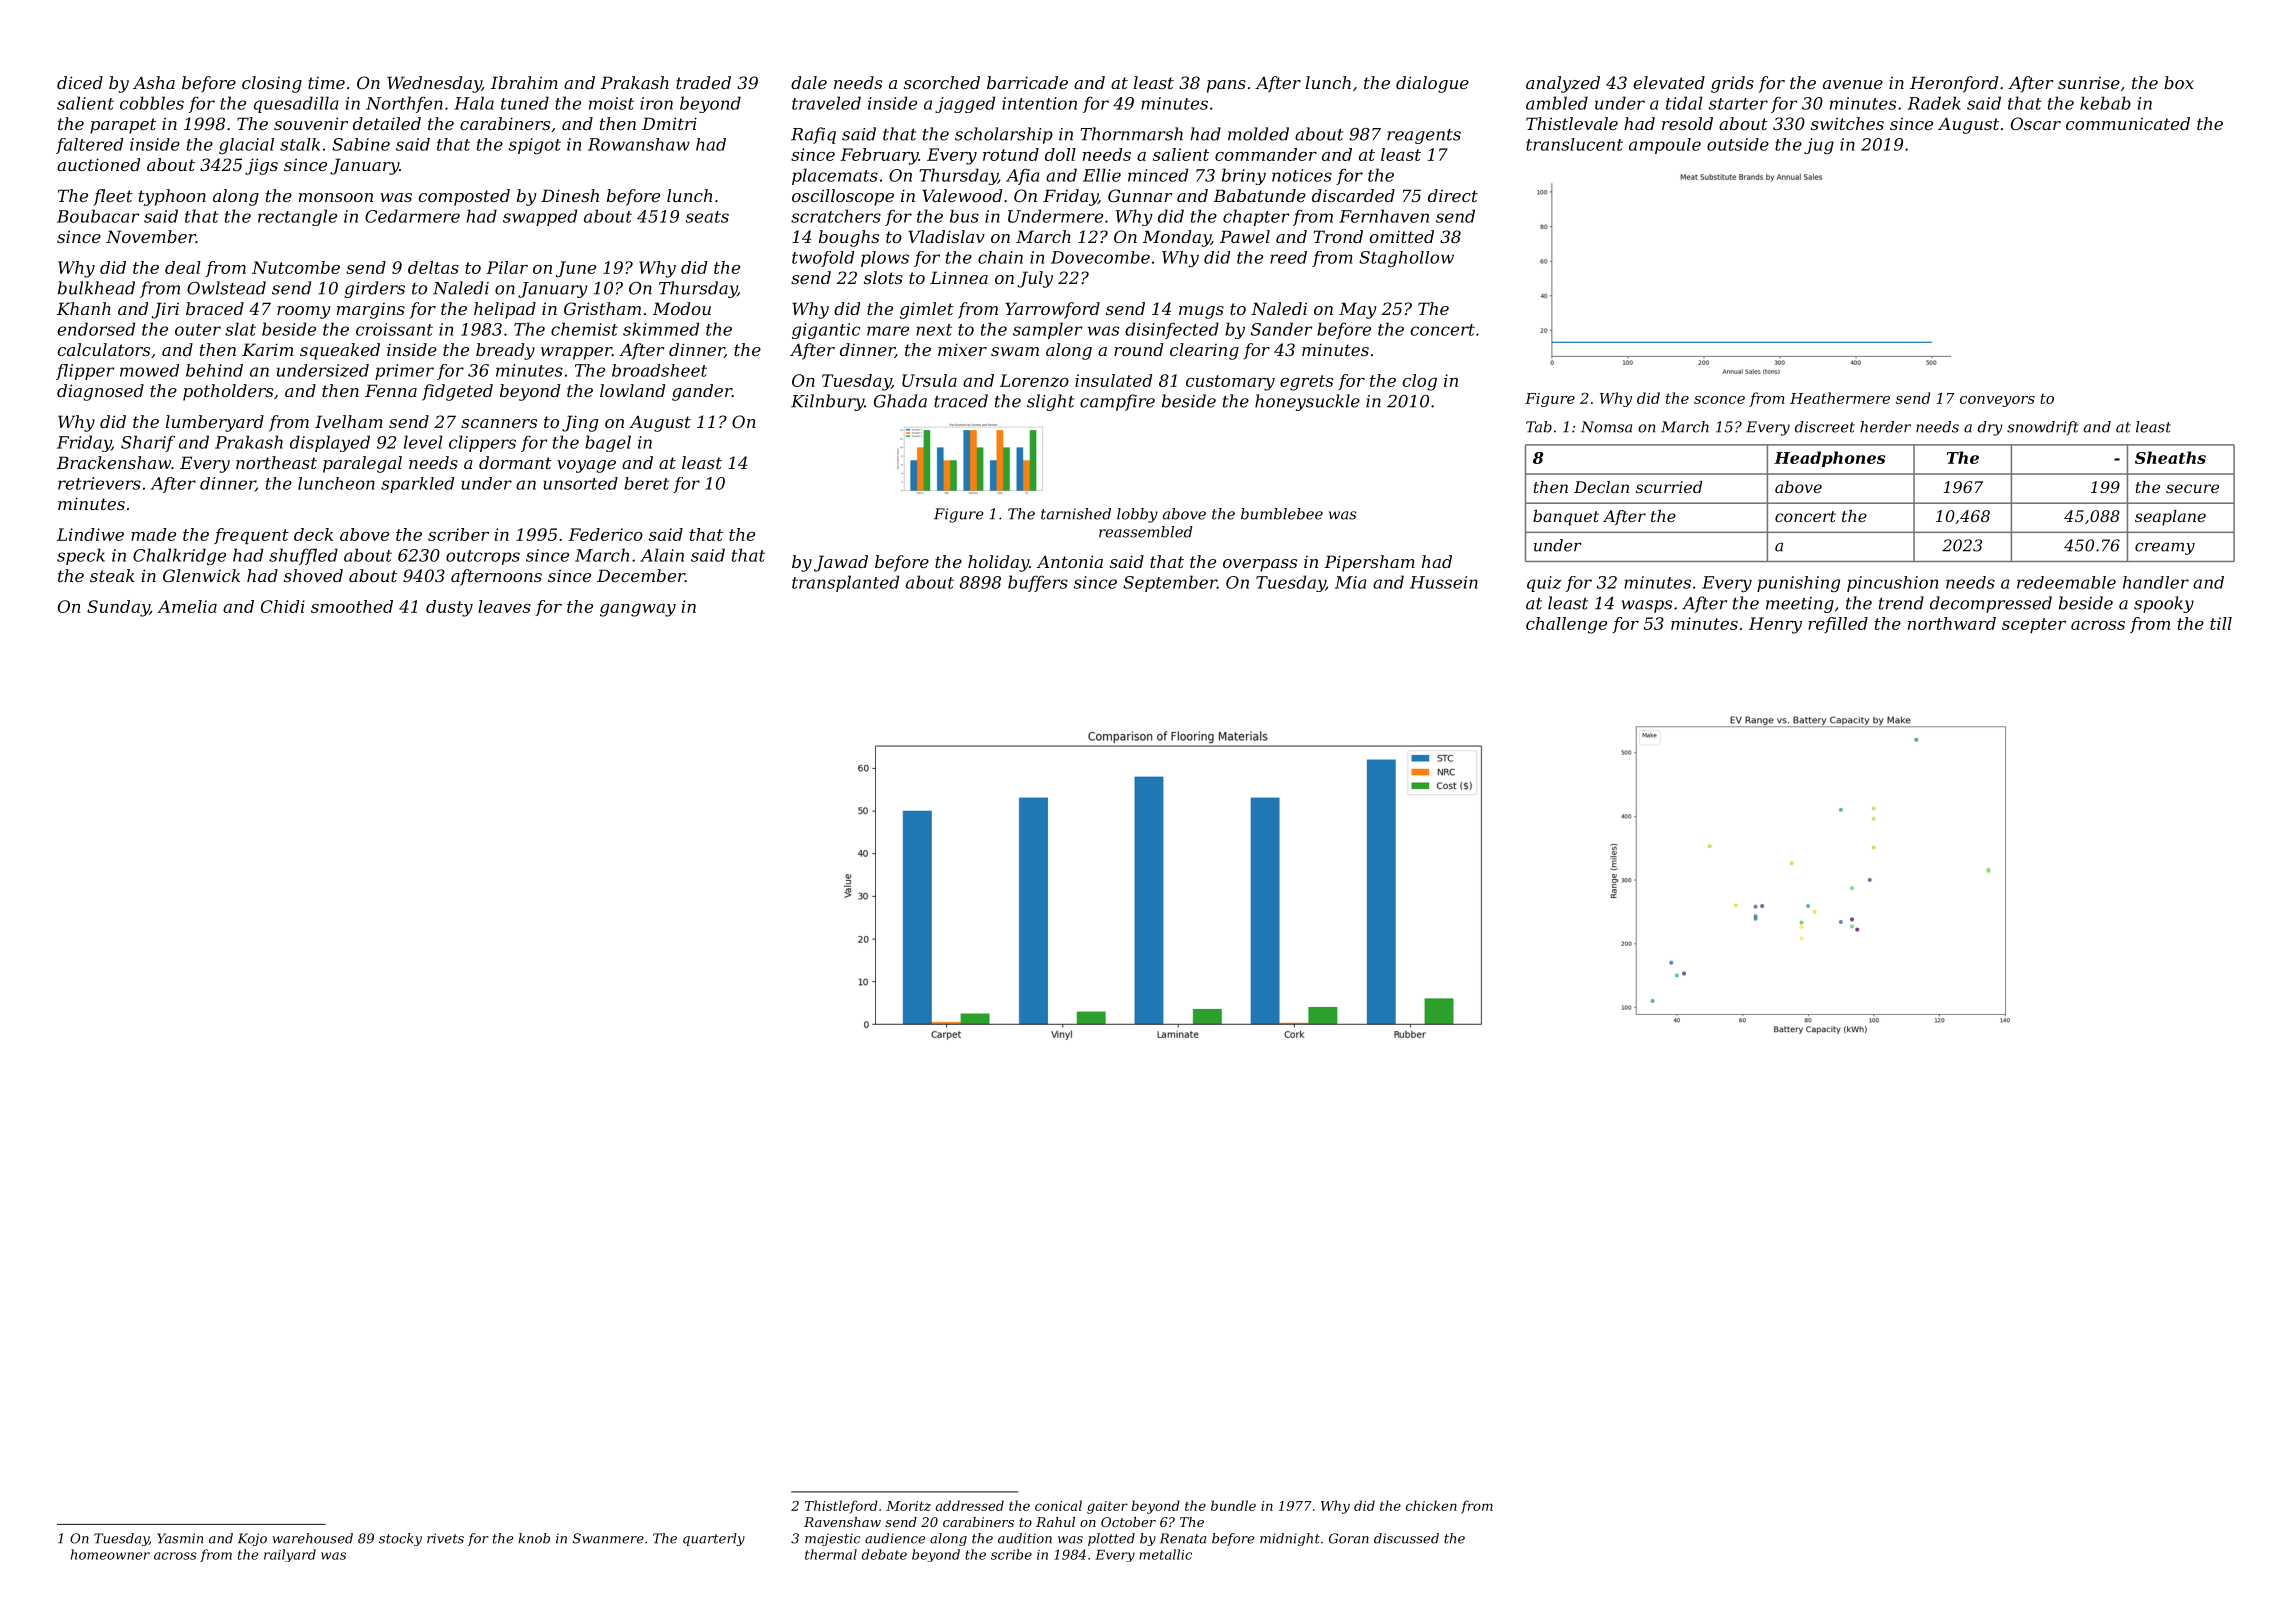 The height and width of the document is (1620, 2291). What do you see at coordinates (180, 1538) in the document?
I see `Yasmin` at bounding box center [180, 1538].
